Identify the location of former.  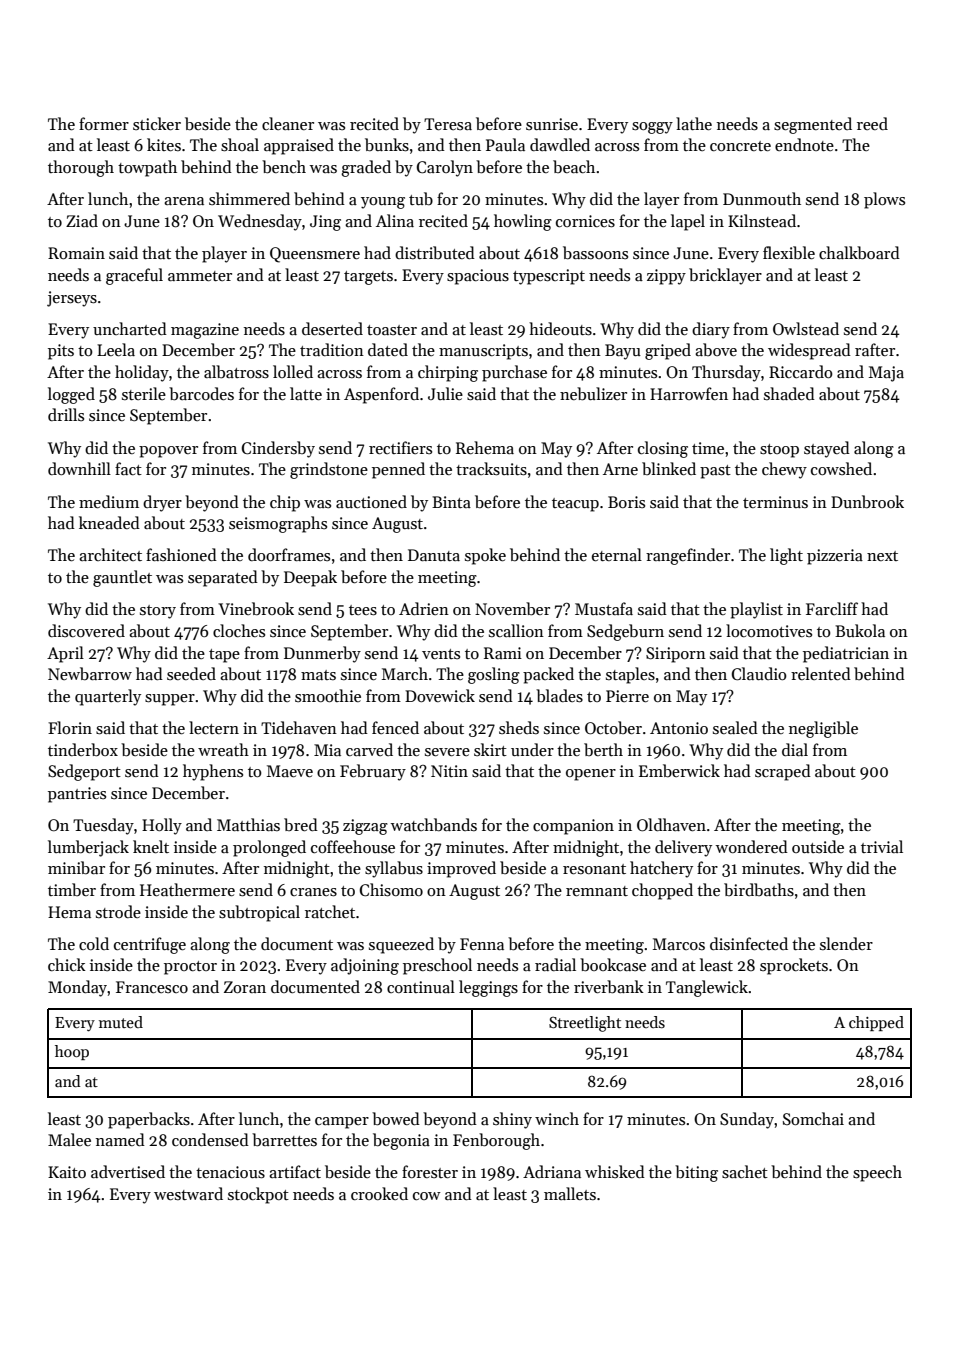
(104, 123).
